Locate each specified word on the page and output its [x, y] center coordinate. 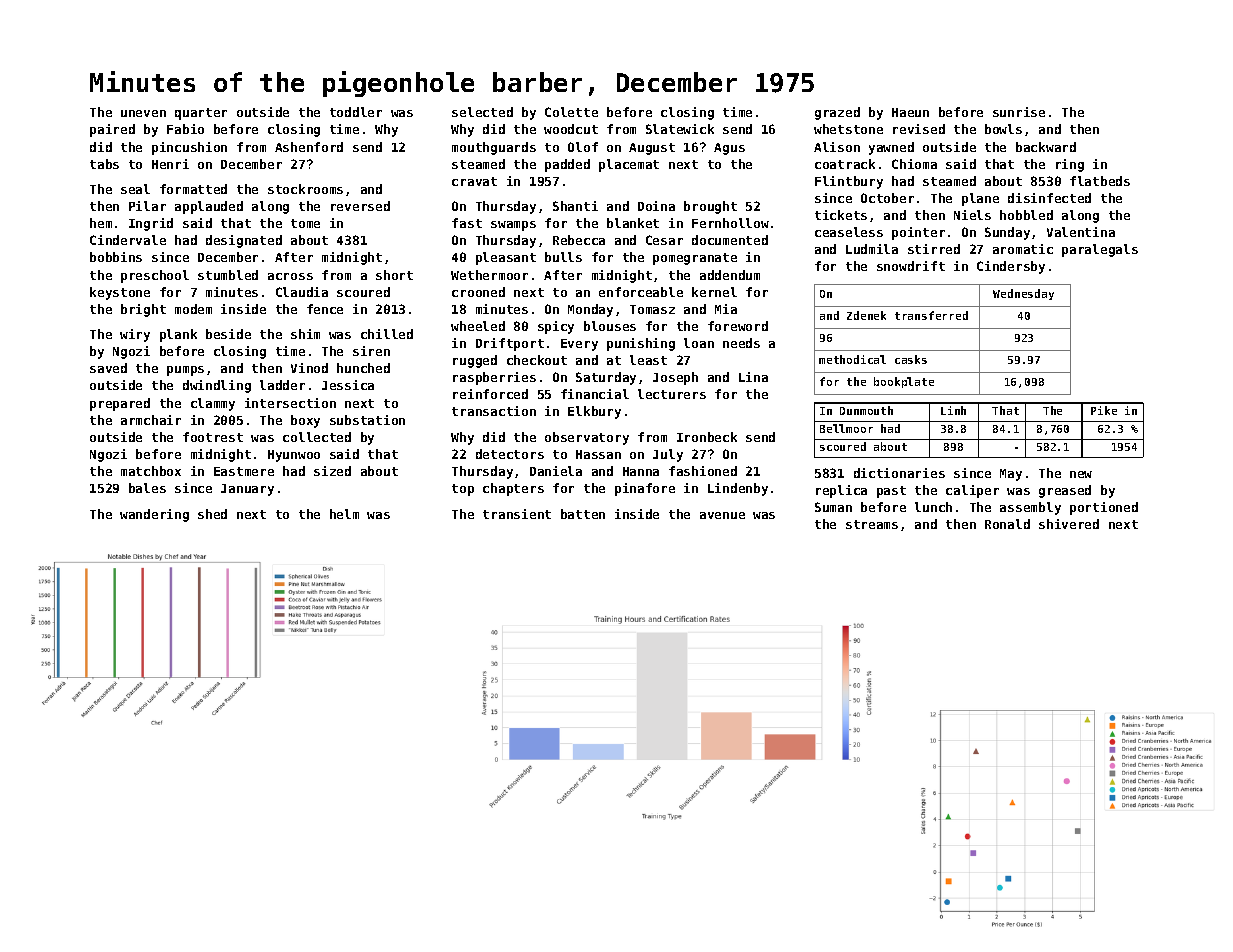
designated [244, 241]
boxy [305, 421]
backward [1046, 147]
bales [147, 488]
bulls [563, 257]
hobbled [1026, 215]
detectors [510, 454]
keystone [120, 293]
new [1081, 474]
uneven [143, 113]
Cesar [664, 240]
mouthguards [494, 148]
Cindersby [1011, 267]
